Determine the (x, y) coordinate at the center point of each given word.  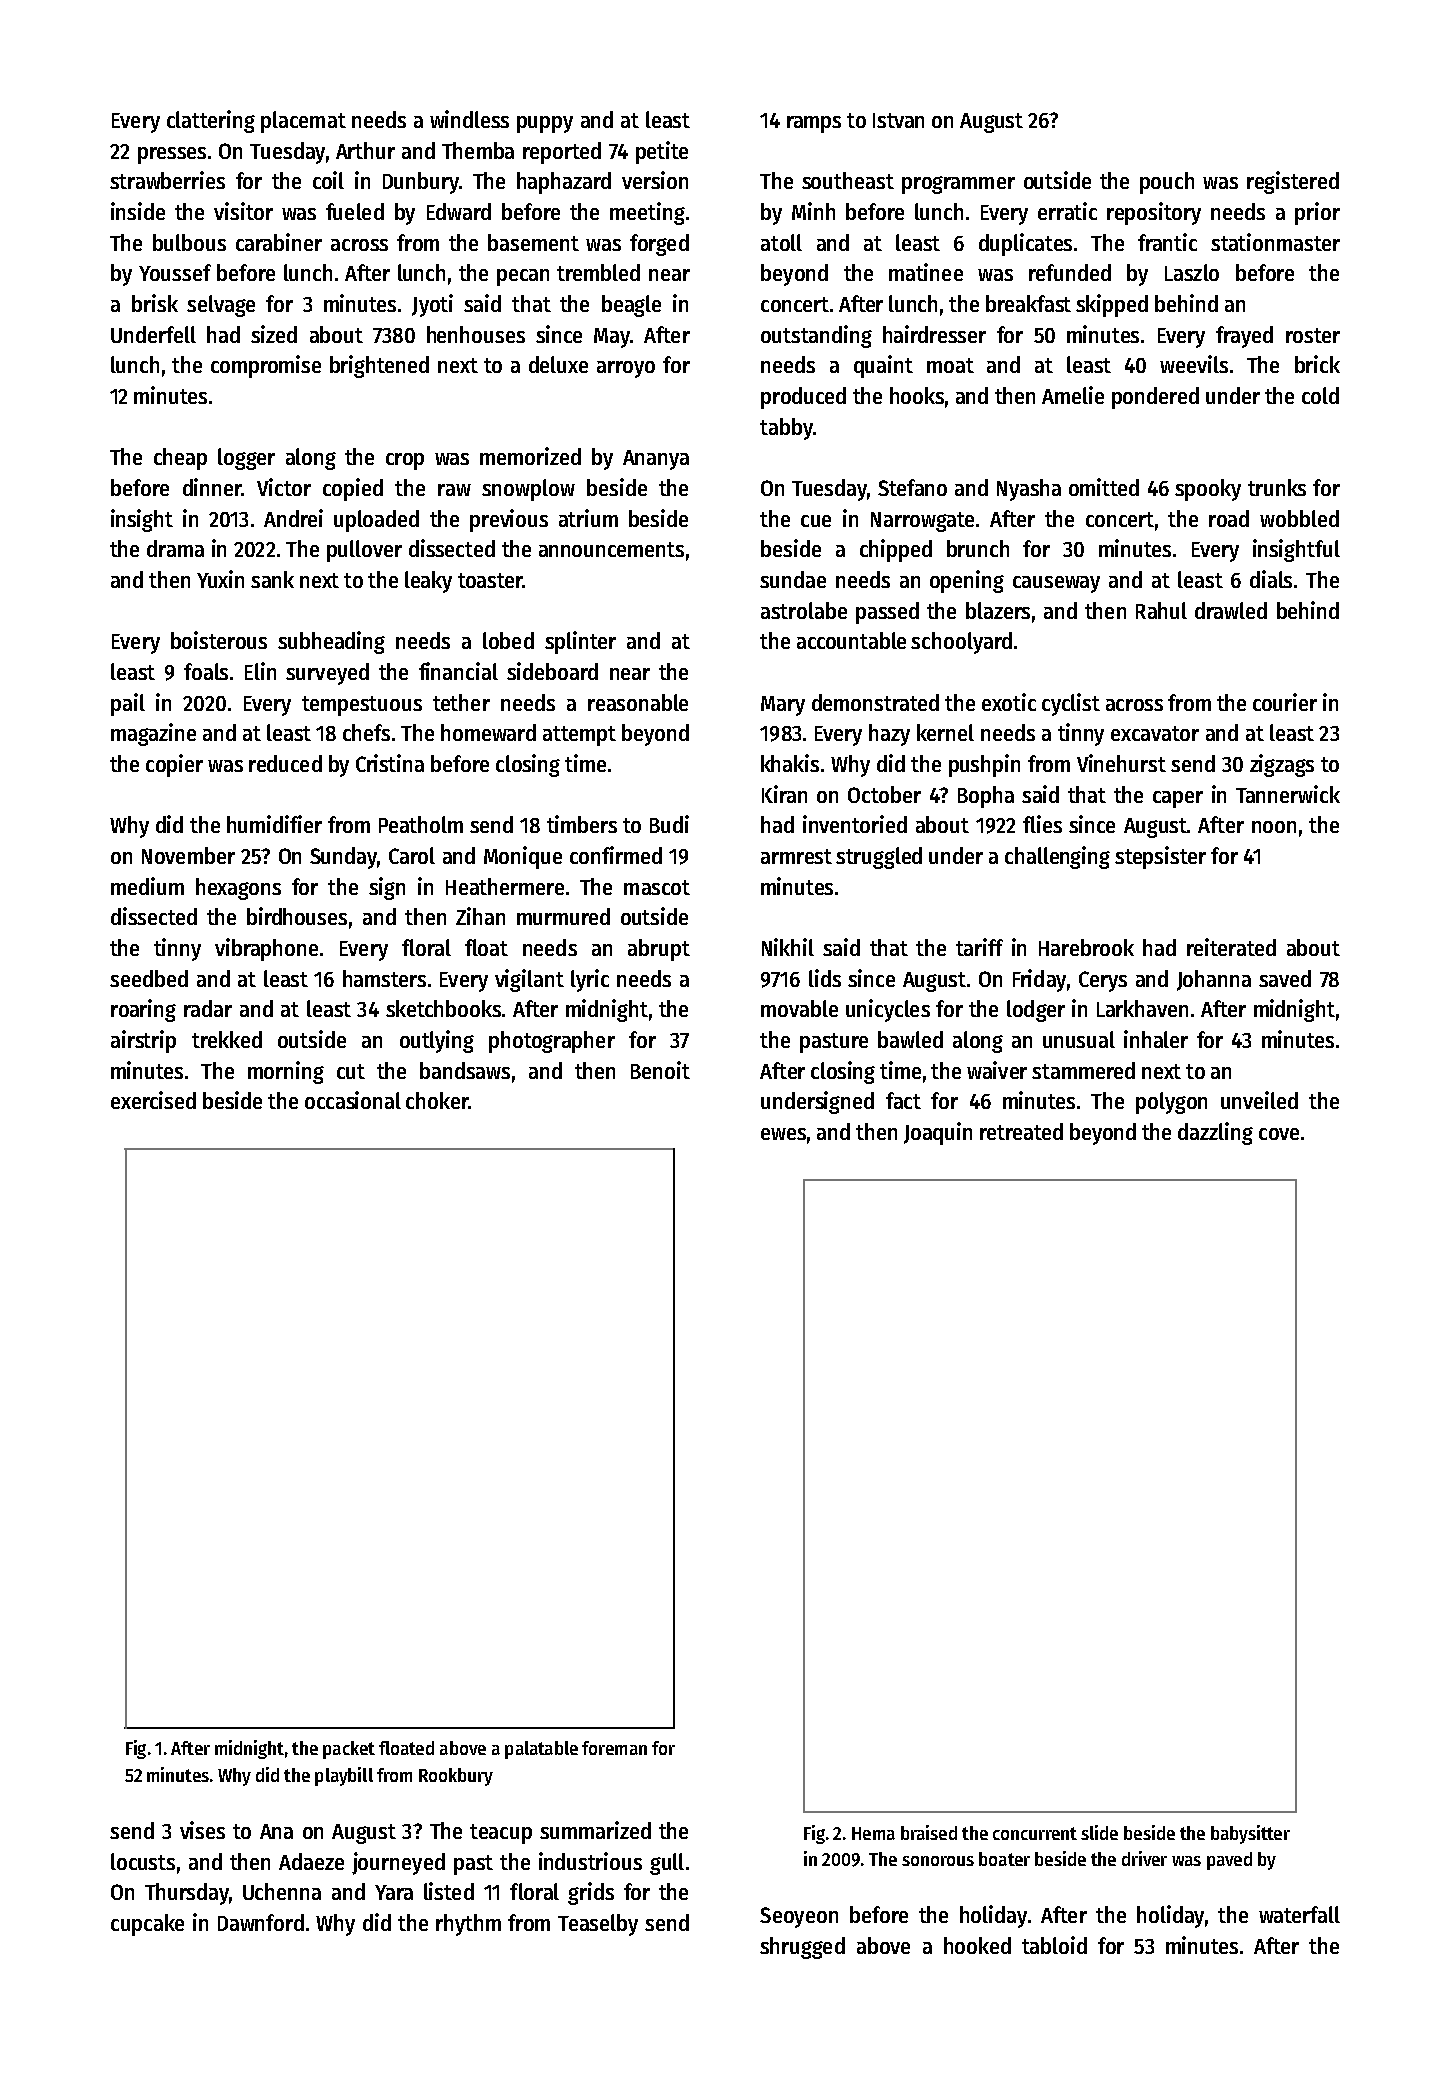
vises (202, 1830)
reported (562, 153)
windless (469, 119)
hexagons (238, 889)
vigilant (529, 980)
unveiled (1259, 1100)
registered (1293, 182)
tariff (979, 947)
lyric (590, 980)
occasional (353, 1100)
